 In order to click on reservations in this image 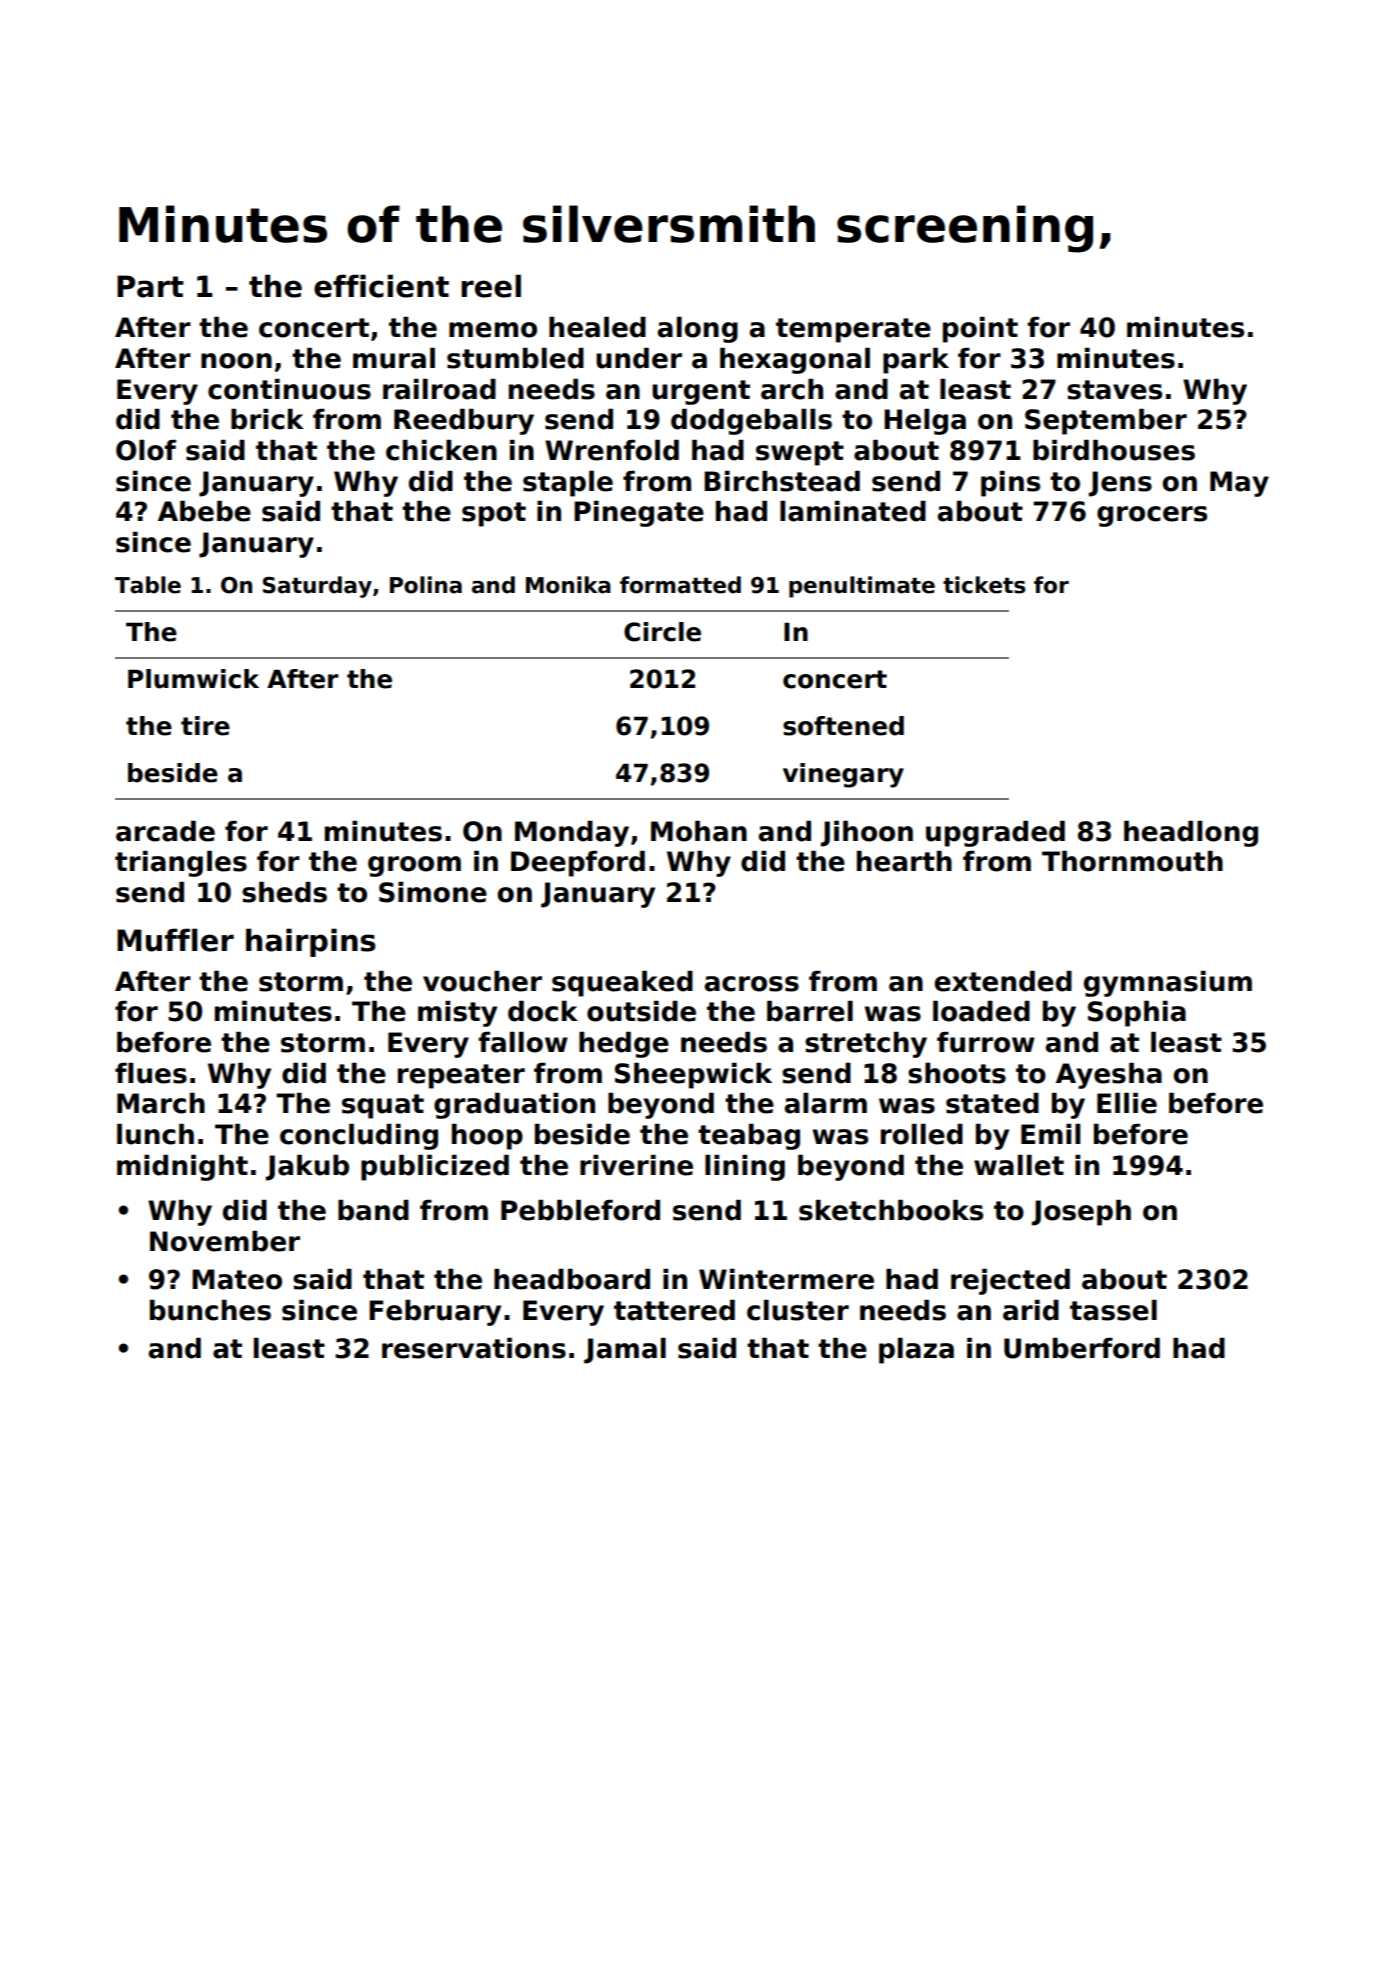, I will do `click(474, 1348)`.
